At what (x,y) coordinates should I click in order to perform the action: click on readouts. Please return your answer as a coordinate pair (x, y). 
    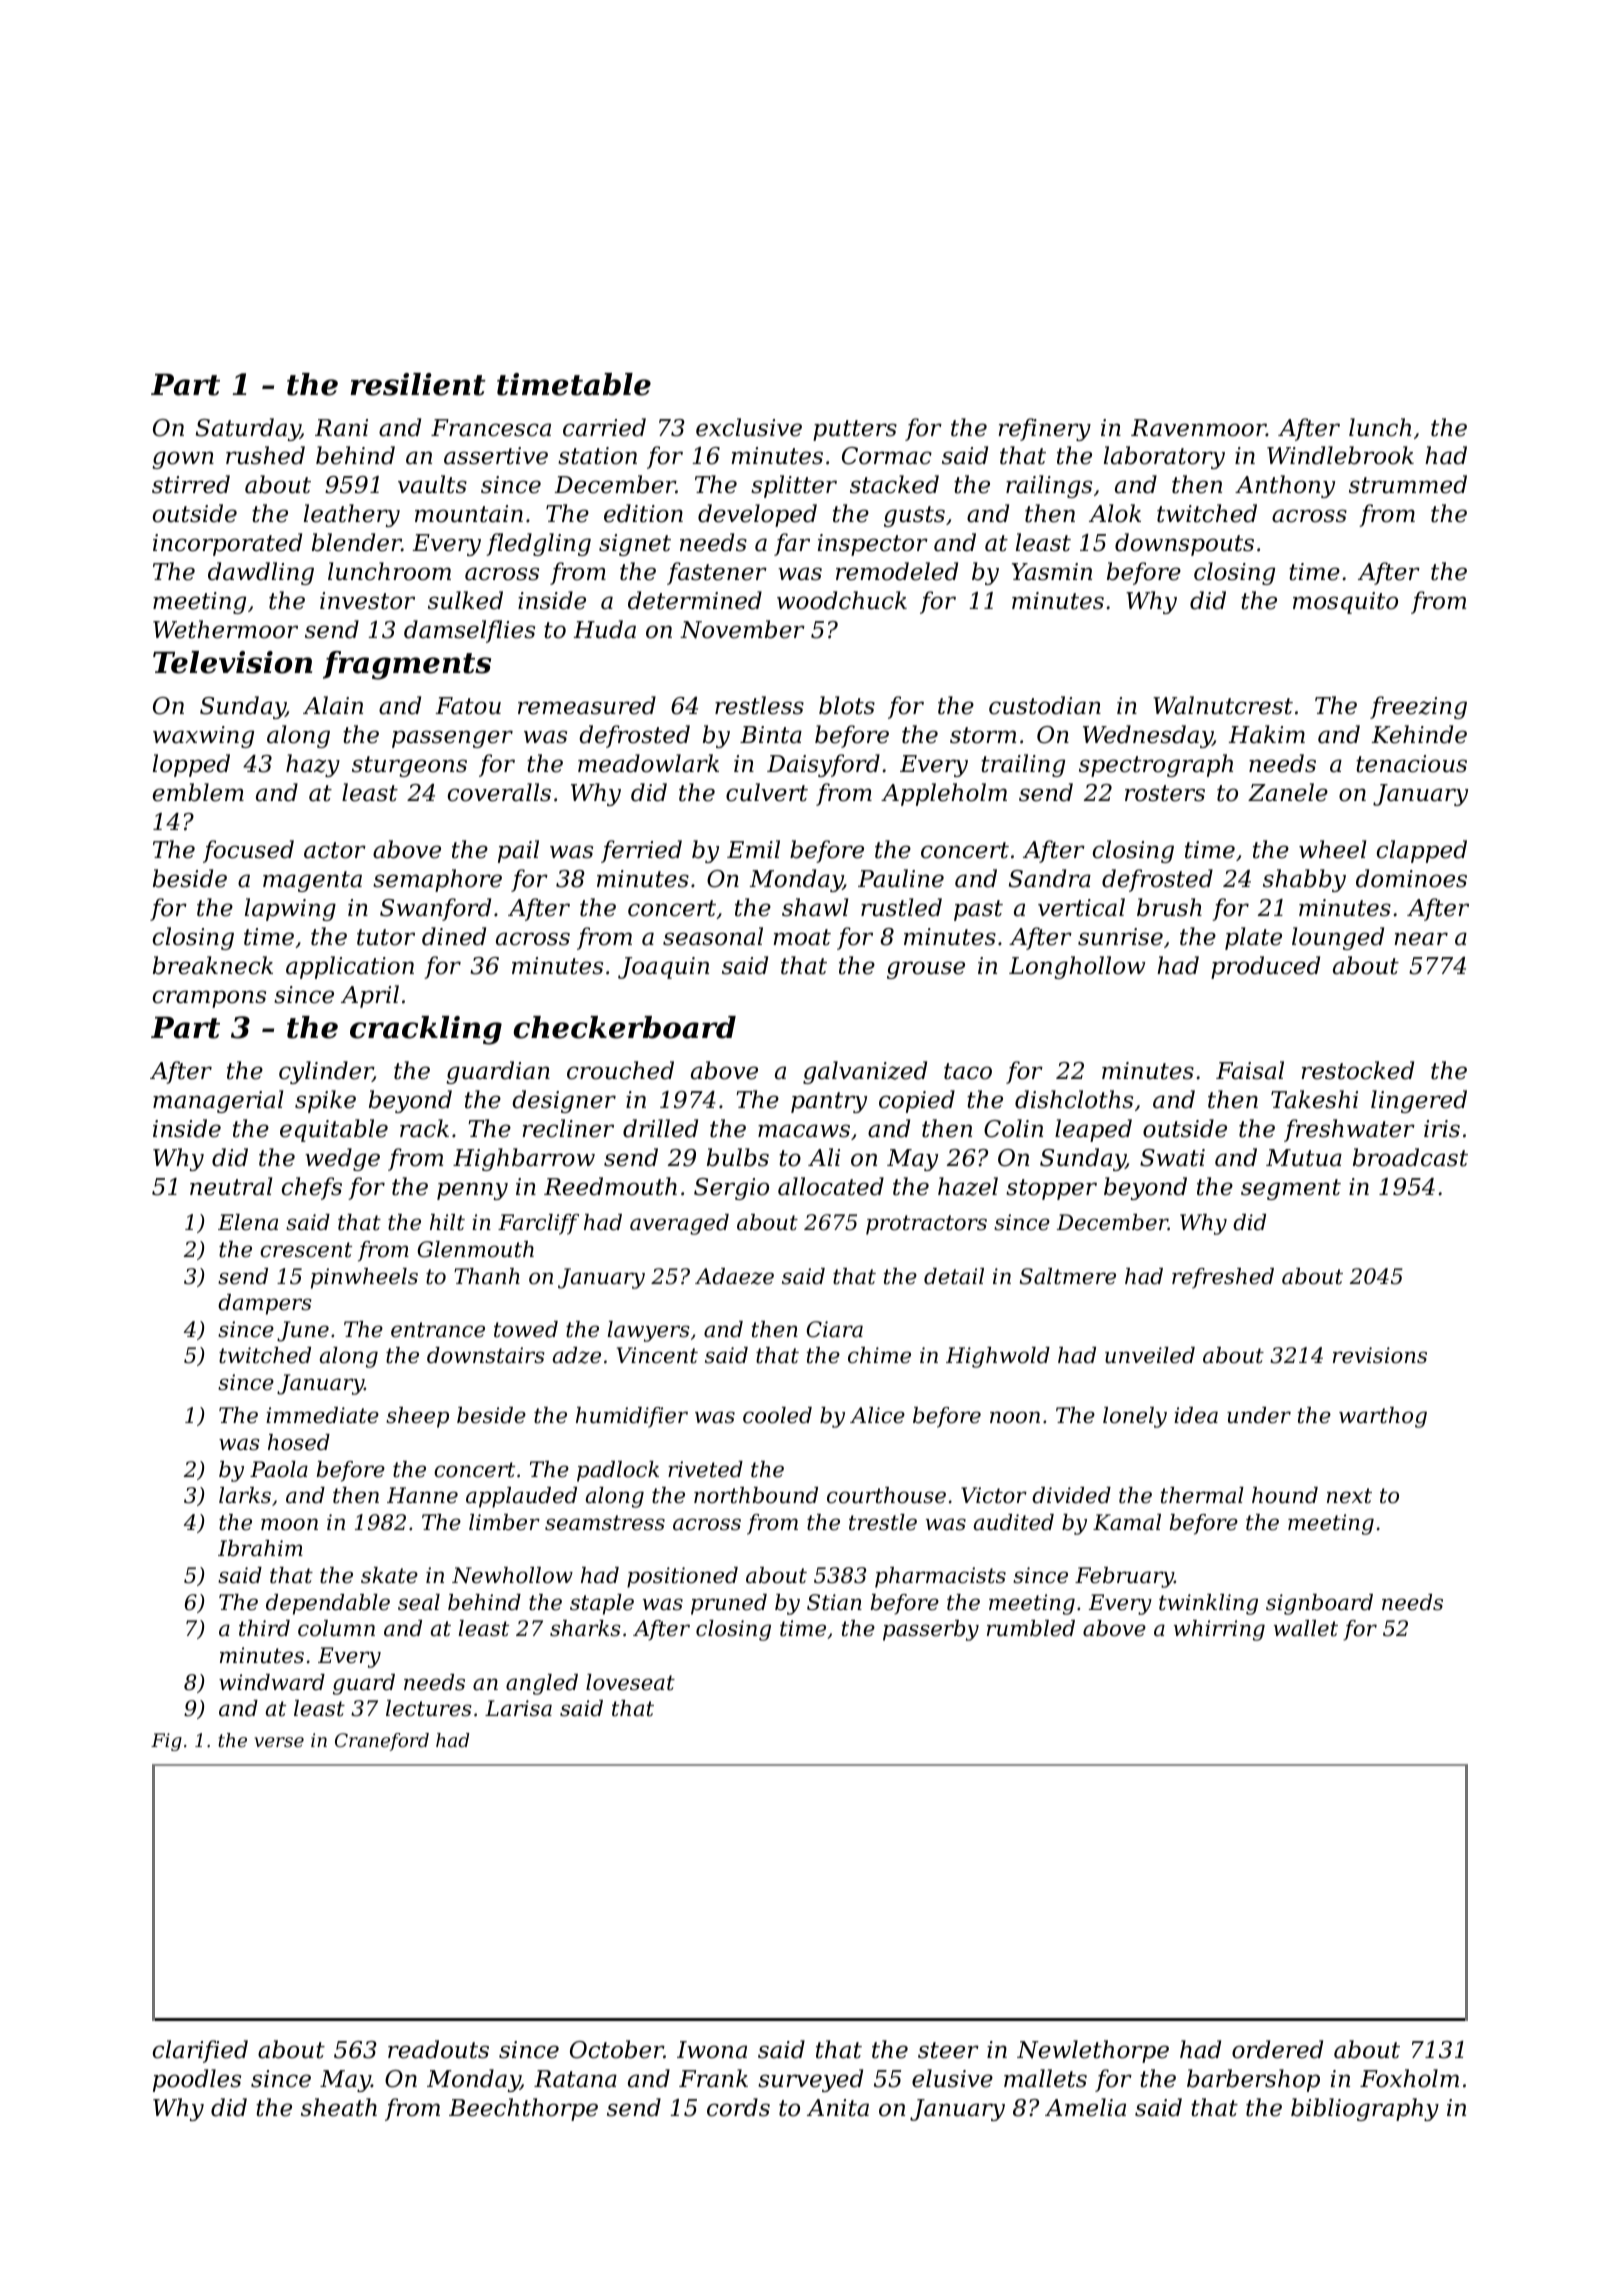
    Looking at the image, I should click on (438, 2049).
